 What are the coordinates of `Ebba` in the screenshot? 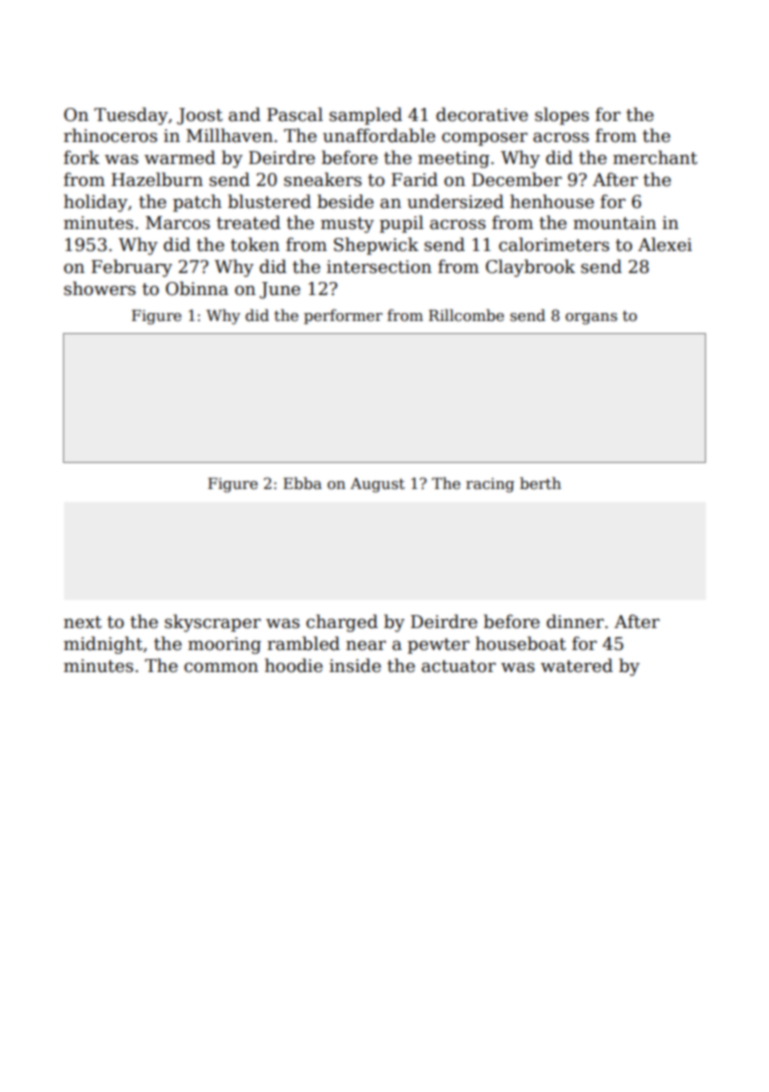 It's located at (302, 483).
